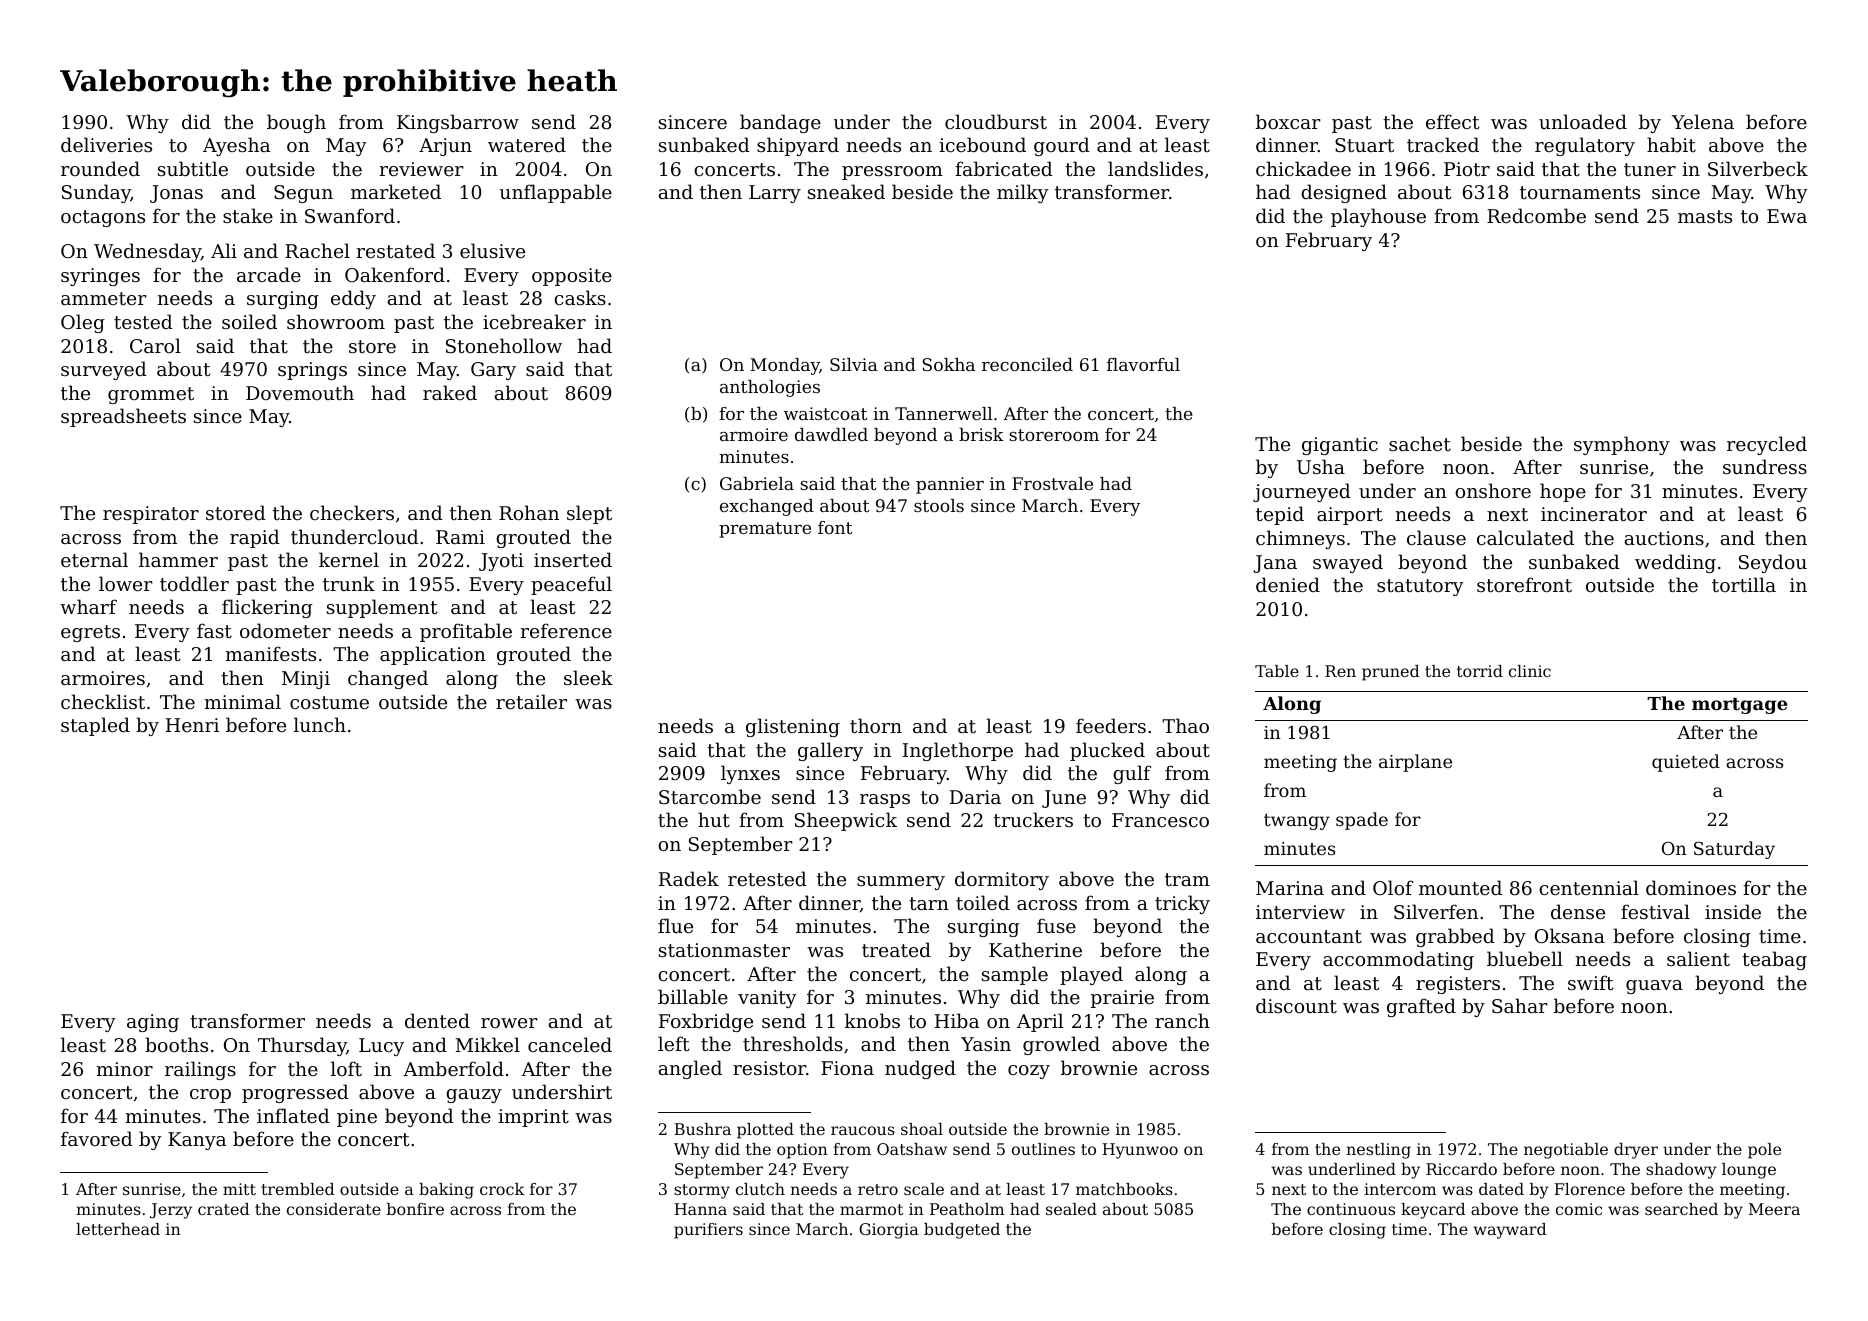 The width and height of the screenshot is (1868, 1321). What do you see at coordinates (775, 194) in the screenshot?
I see `Larry` at bounding box center [775, 194].
